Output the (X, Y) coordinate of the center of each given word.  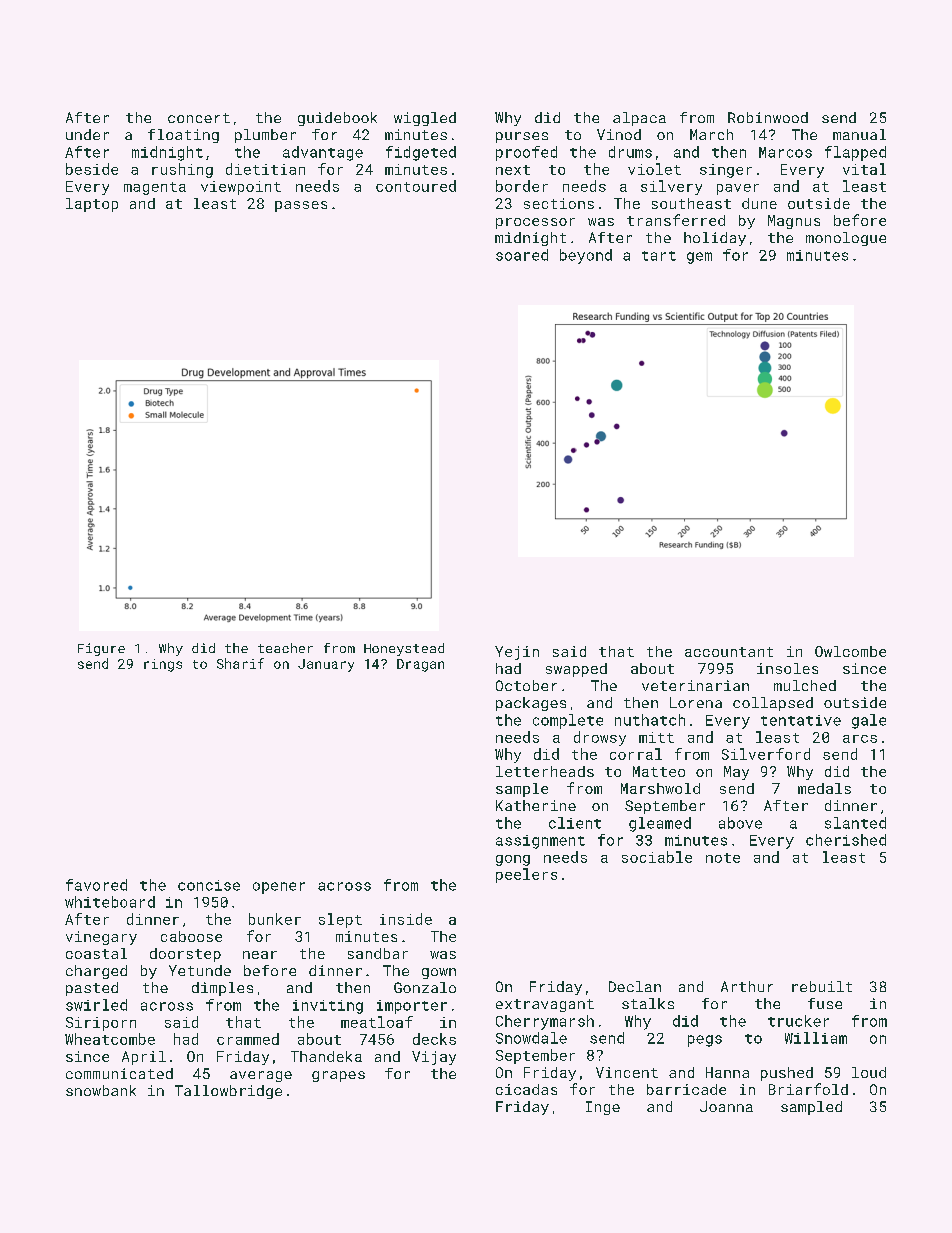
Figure (101, 649)
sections (559, 203)
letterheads (545, 771)
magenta (155, 188)
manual (859, 134)
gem (699, 258)
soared (522, 255)
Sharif (240, 663)
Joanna (726, 1106)
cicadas (526, 1089)
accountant (729, 652)
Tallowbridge (228, 1092)
